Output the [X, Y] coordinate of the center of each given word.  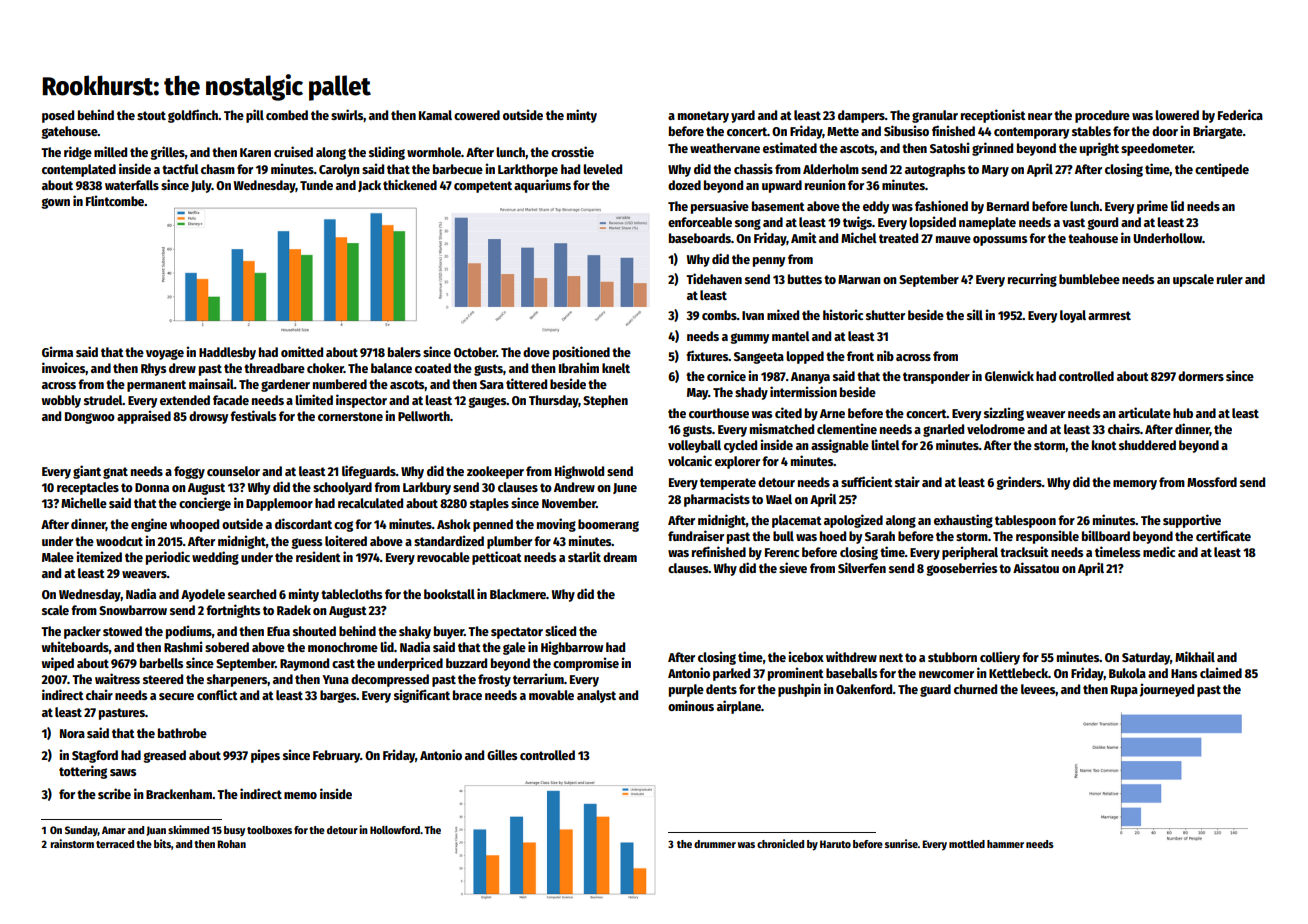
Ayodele [203, 595]
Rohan [231, 844]
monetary [703, 117]
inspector [361, 401]
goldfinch [193, 116]
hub [1183, 413]
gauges [487, 402]
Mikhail [1195, 656]
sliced [560, 630]
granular [935, 116]
